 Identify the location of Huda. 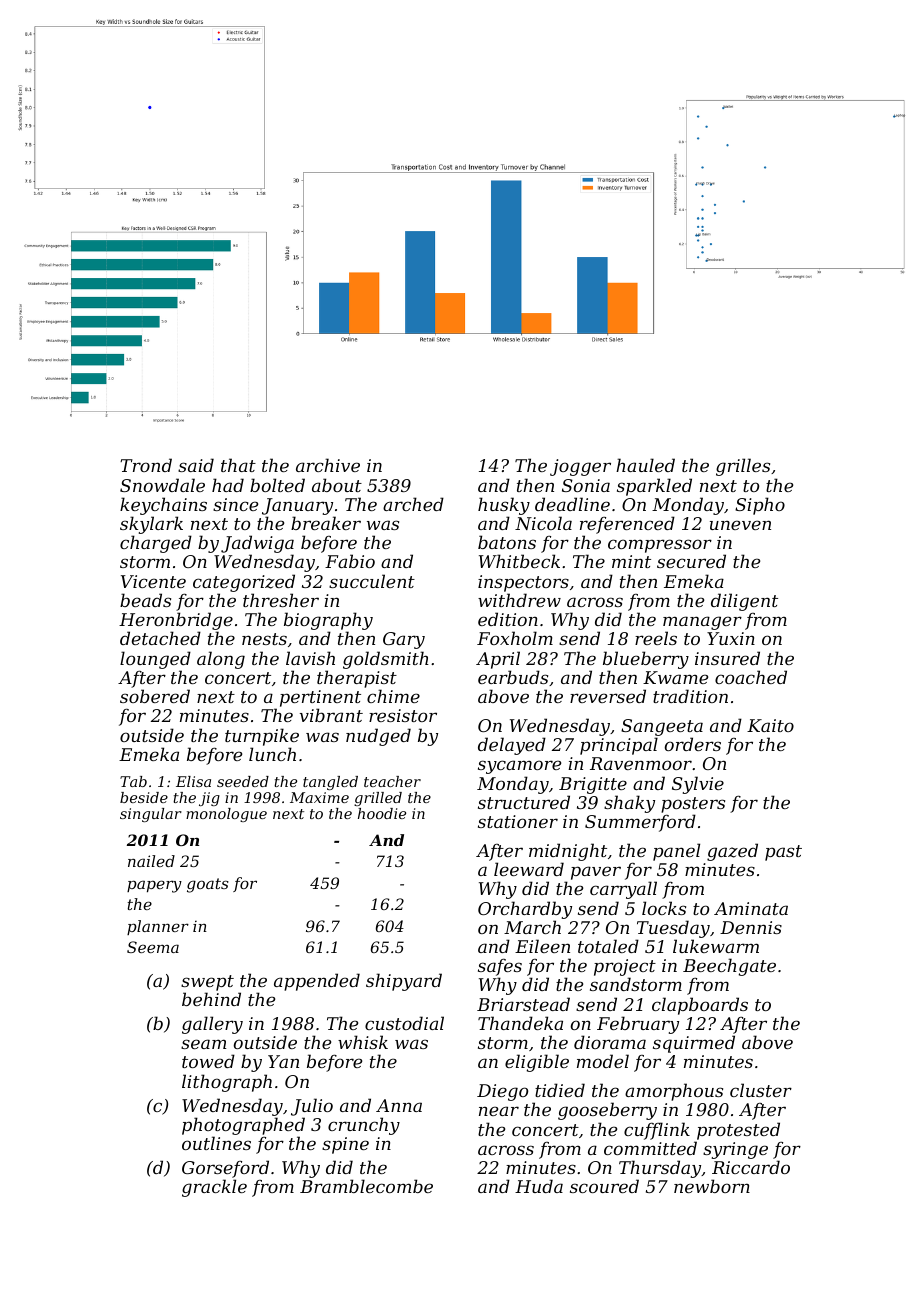
(539, 1186).
